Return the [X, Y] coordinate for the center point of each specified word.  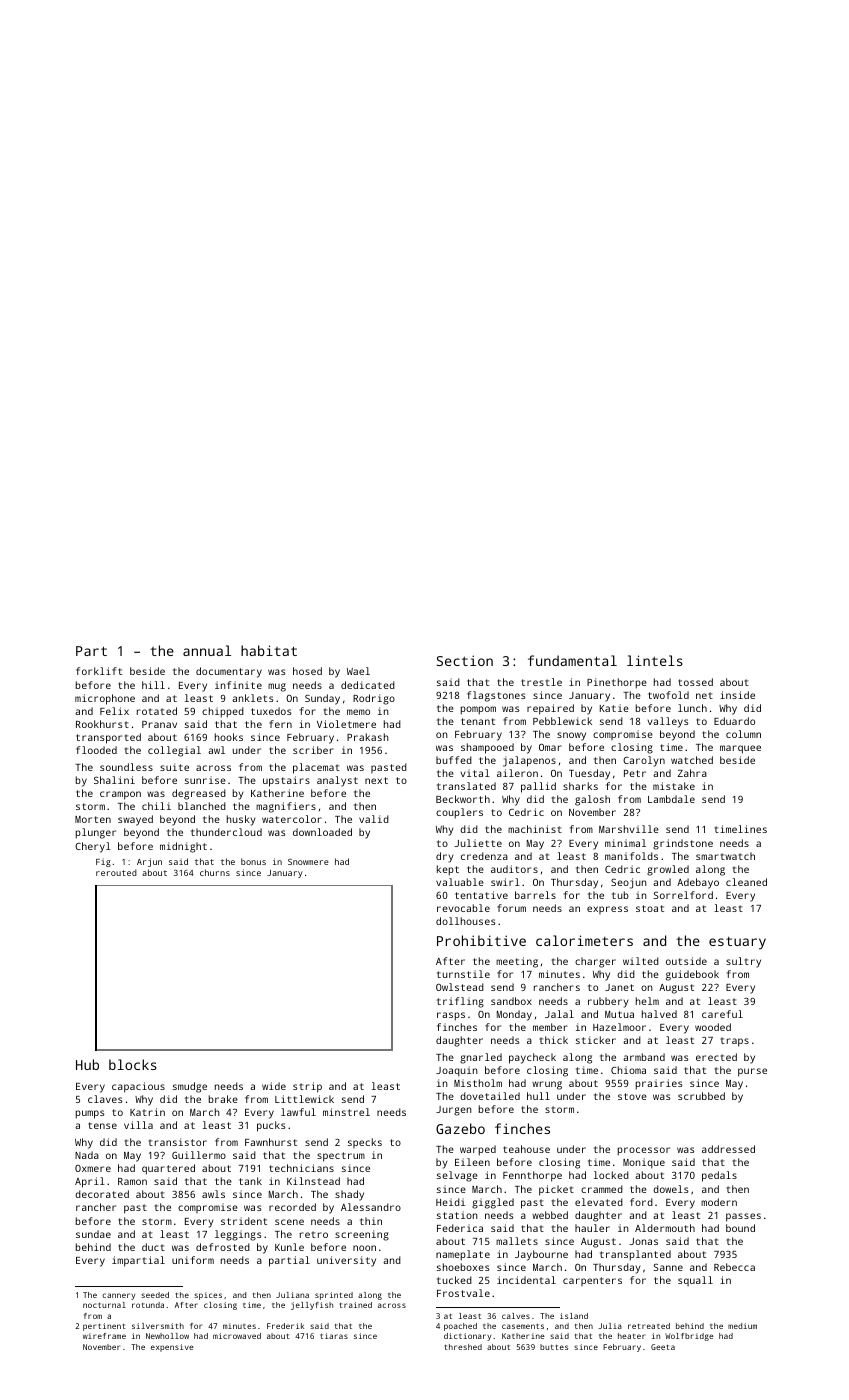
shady [349, 1195]
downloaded [322, 832]
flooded [96, 750]
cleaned [746, 882]
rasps [451, 1016]
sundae [93, 1234]
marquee [740, 749]
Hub [87, 1064]
